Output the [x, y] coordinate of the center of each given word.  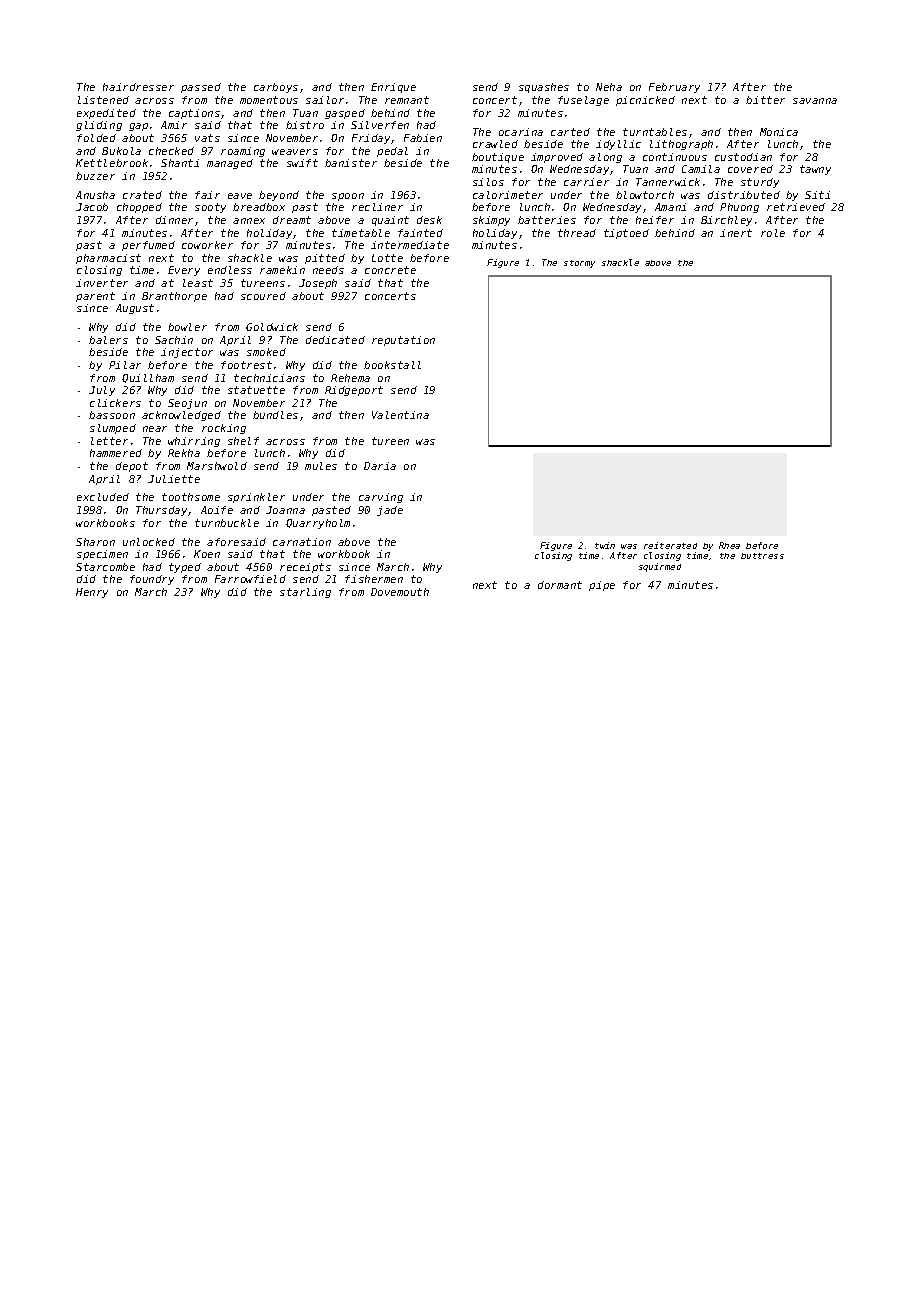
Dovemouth [400, 592]
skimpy [491, 221]
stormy [579, 264]
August [135, 309]
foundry [152, 580]
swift [302, 163]
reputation [403, 341]
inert [736, 233]
